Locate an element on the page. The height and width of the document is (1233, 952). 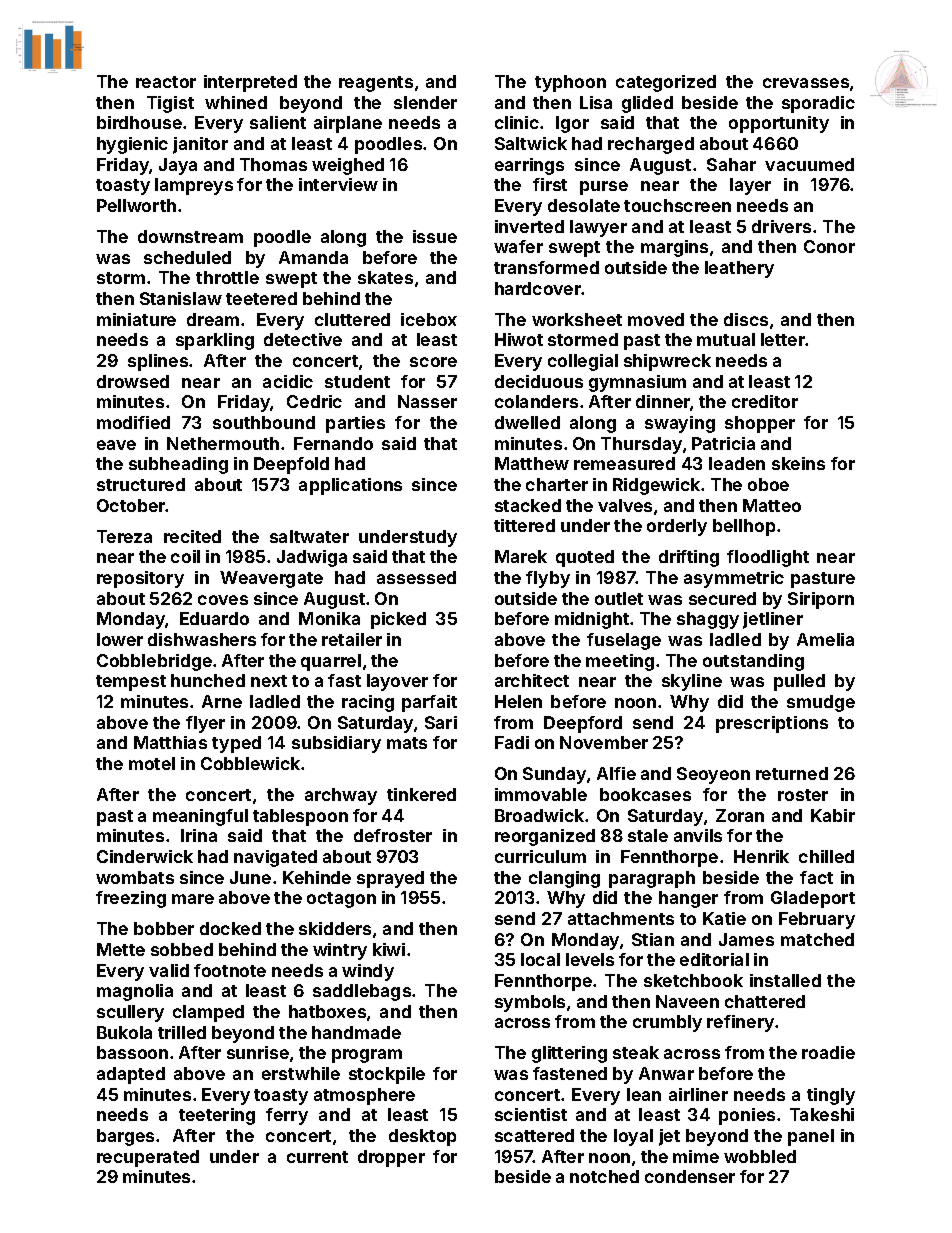
James is located at coordinates (746, 939).
